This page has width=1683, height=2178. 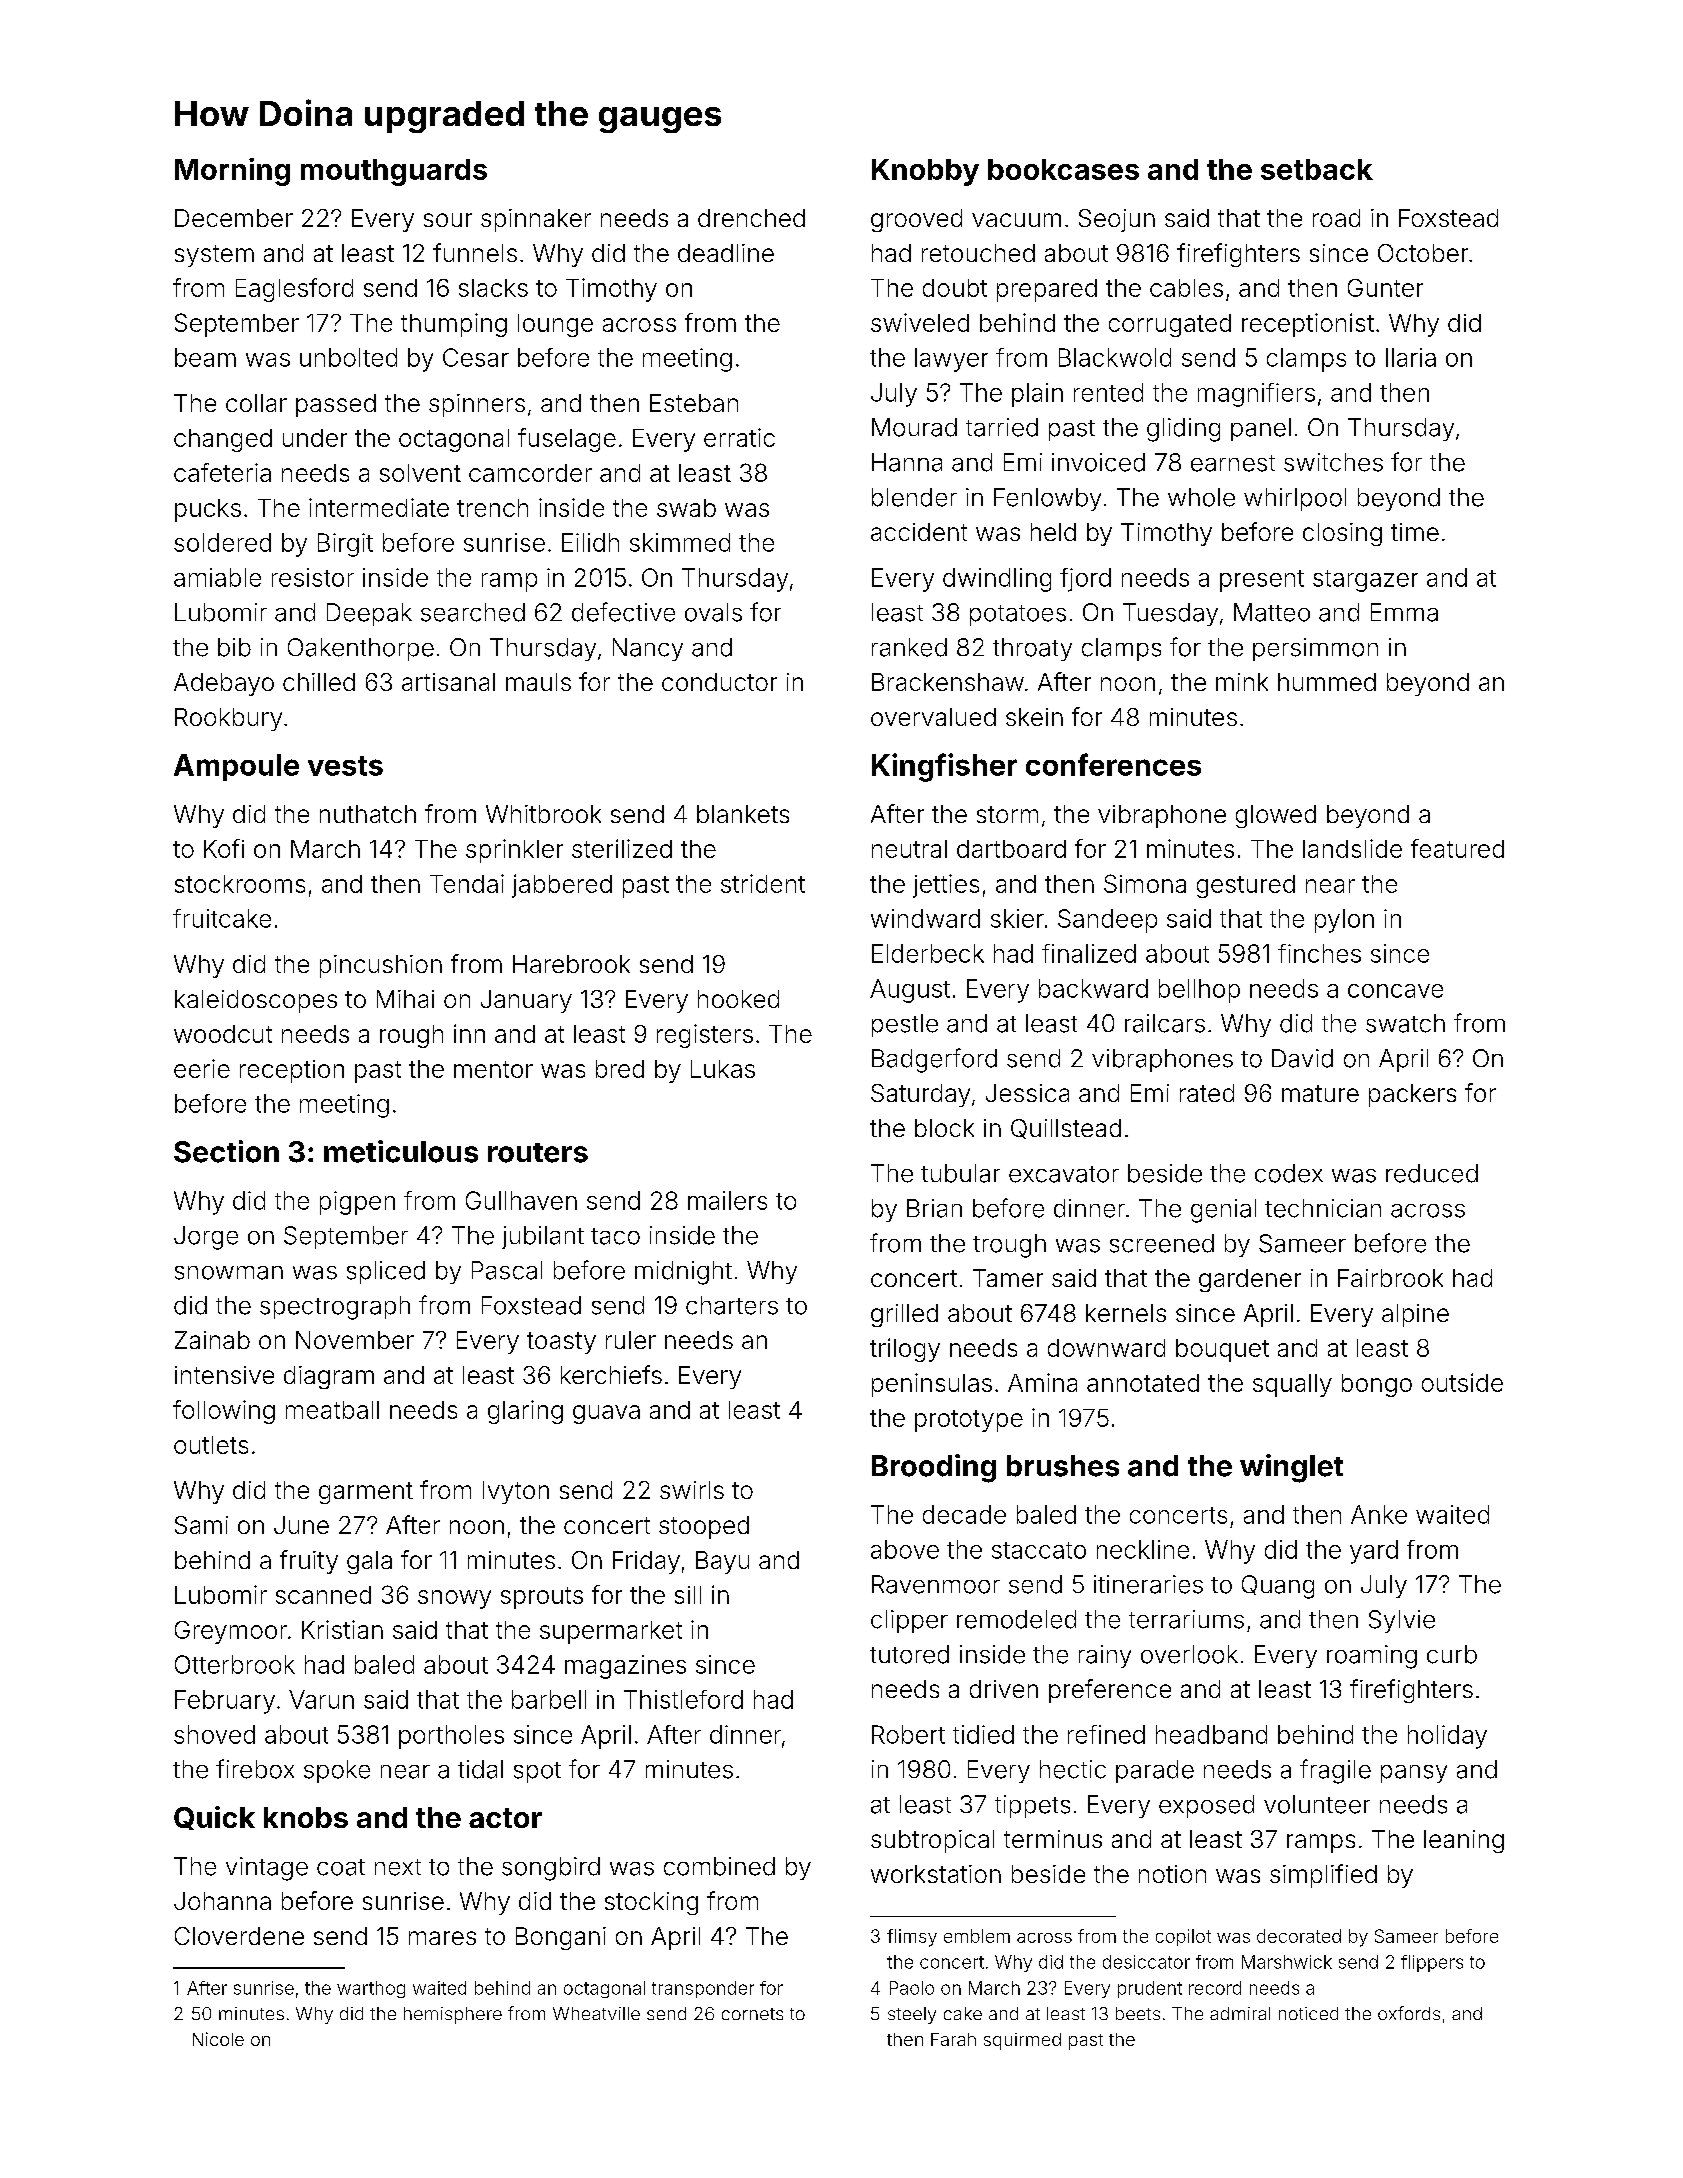 What do you see at coordinates (1155, 1771) in the page?
I see `parade` at bounding box center [1155, 1771].
